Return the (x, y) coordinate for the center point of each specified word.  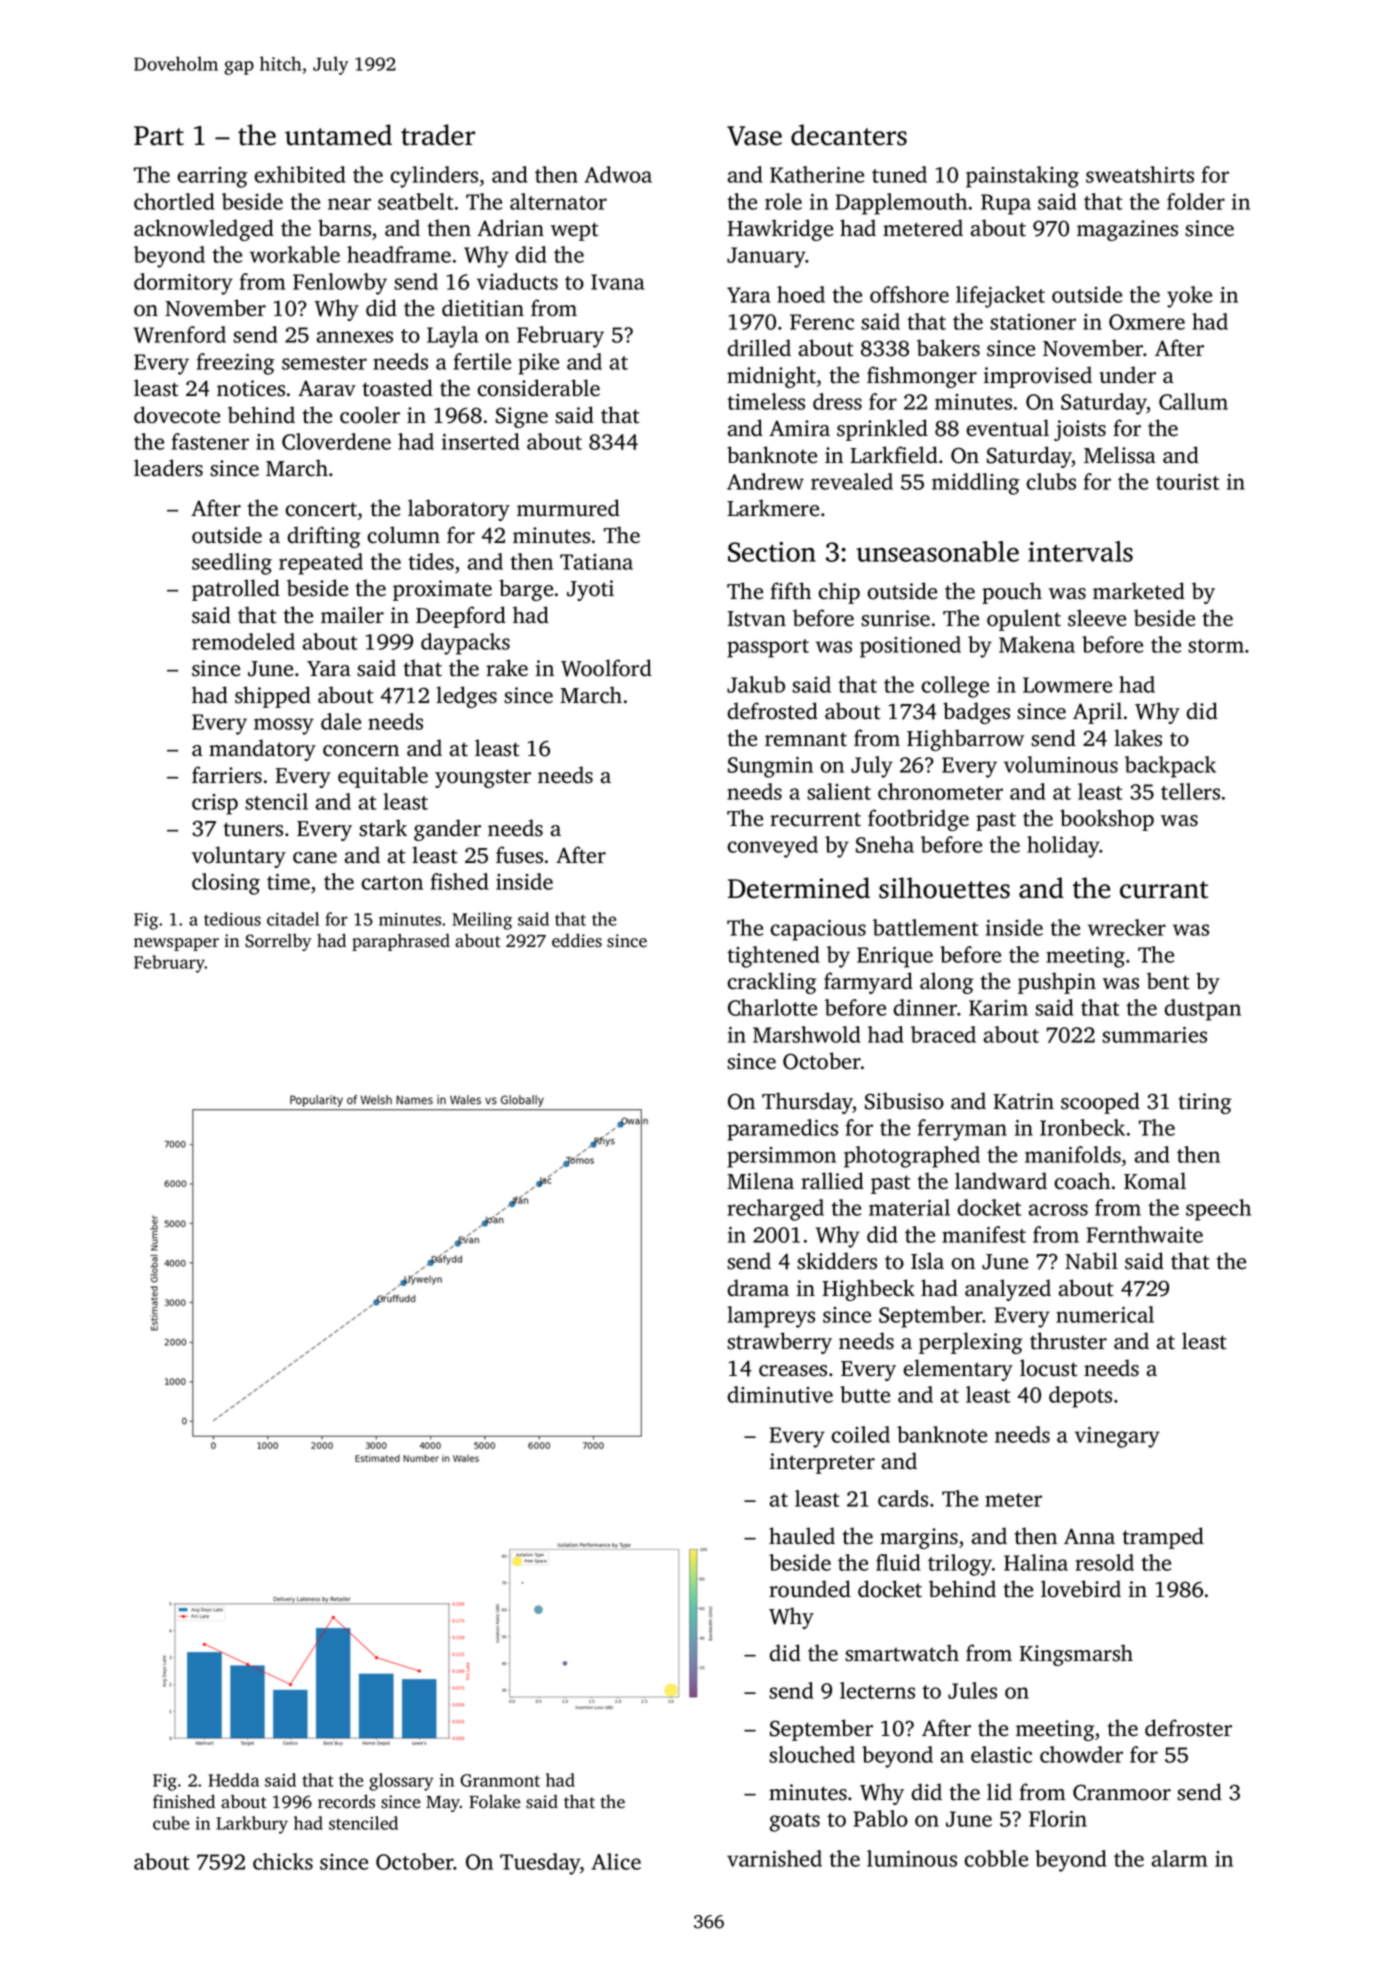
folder (1196, 201)
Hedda (234, 1780)
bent (1168, 981)
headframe (399, 254)
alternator (558, 201)
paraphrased (401, 942)
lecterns (877, 1690)
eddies (577, 940)
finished (184, 1801)
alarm (1179, 1858)
